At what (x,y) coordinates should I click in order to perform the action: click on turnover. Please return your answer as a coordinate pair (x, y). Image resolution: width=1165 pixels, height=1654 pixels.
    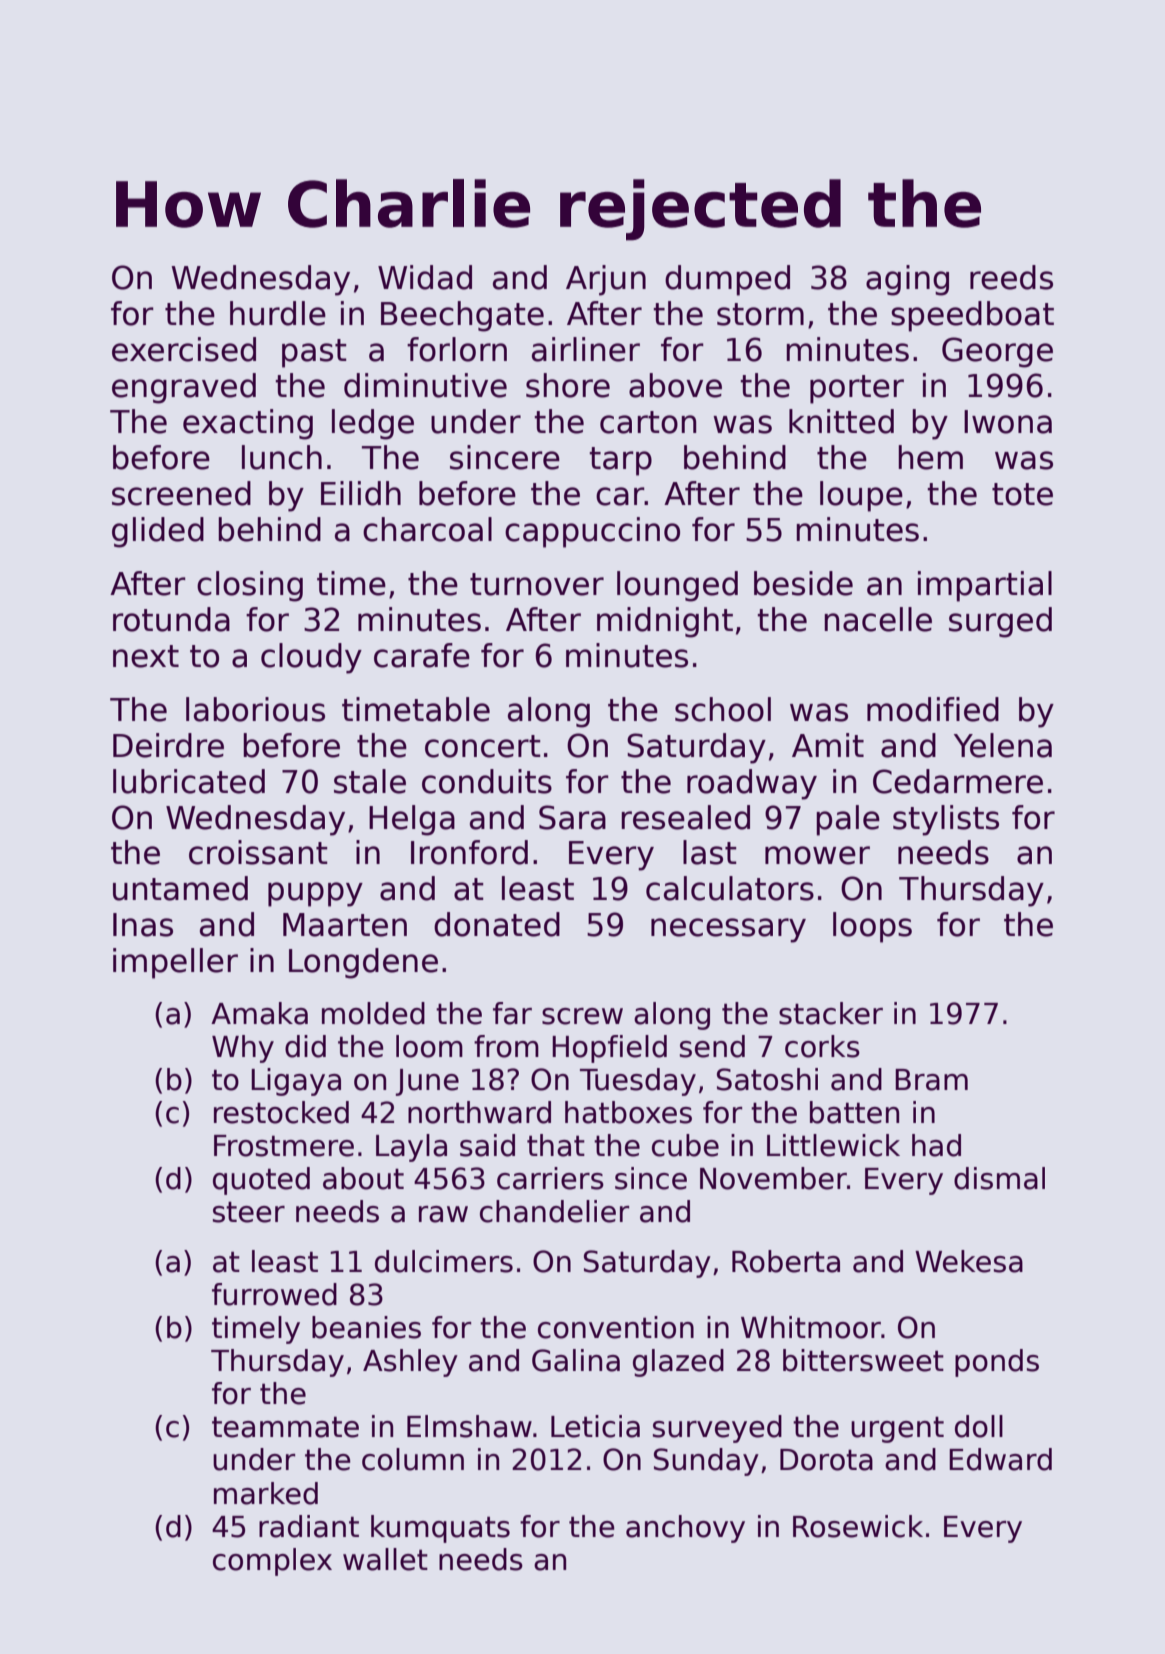
    Looking at the image, I should click on (537, 584).
